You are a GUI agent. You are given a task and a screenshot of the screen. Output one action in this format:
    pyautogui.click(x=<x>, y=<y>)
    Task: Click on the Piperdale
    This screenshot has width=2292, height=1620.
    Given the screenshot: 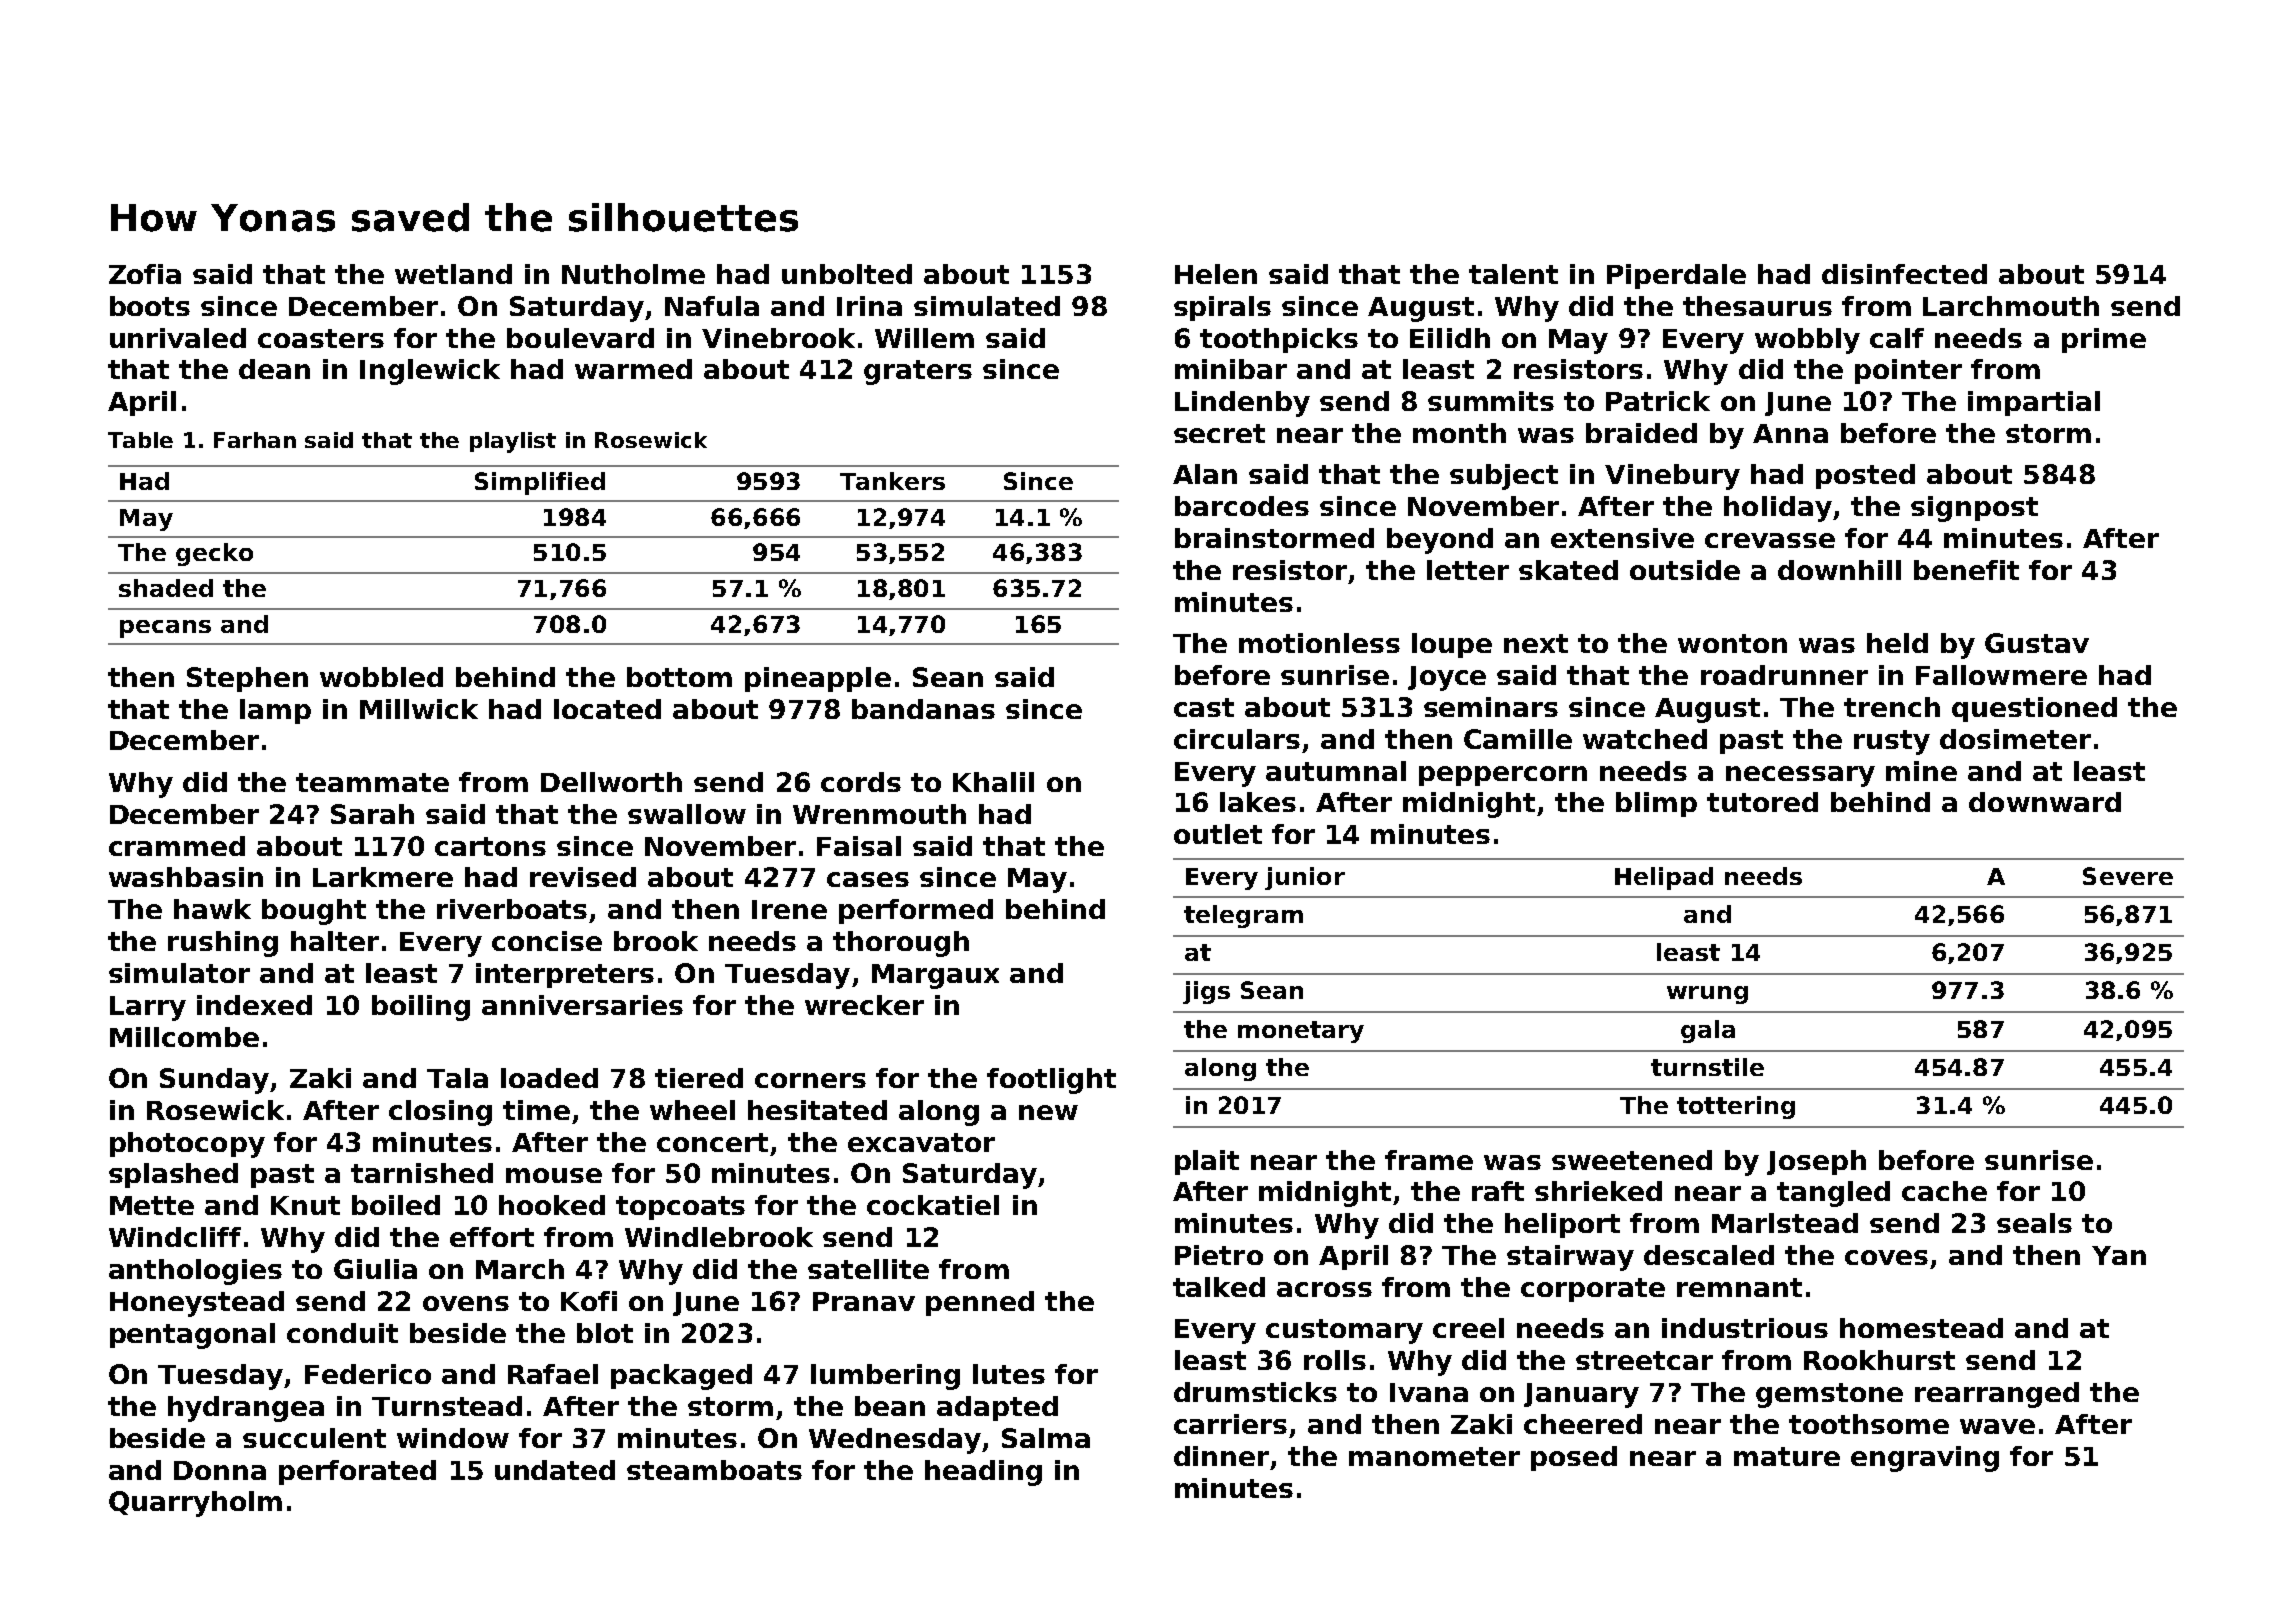 What is the action you would take?
    pyautogui.click(x=1676, y=276)
